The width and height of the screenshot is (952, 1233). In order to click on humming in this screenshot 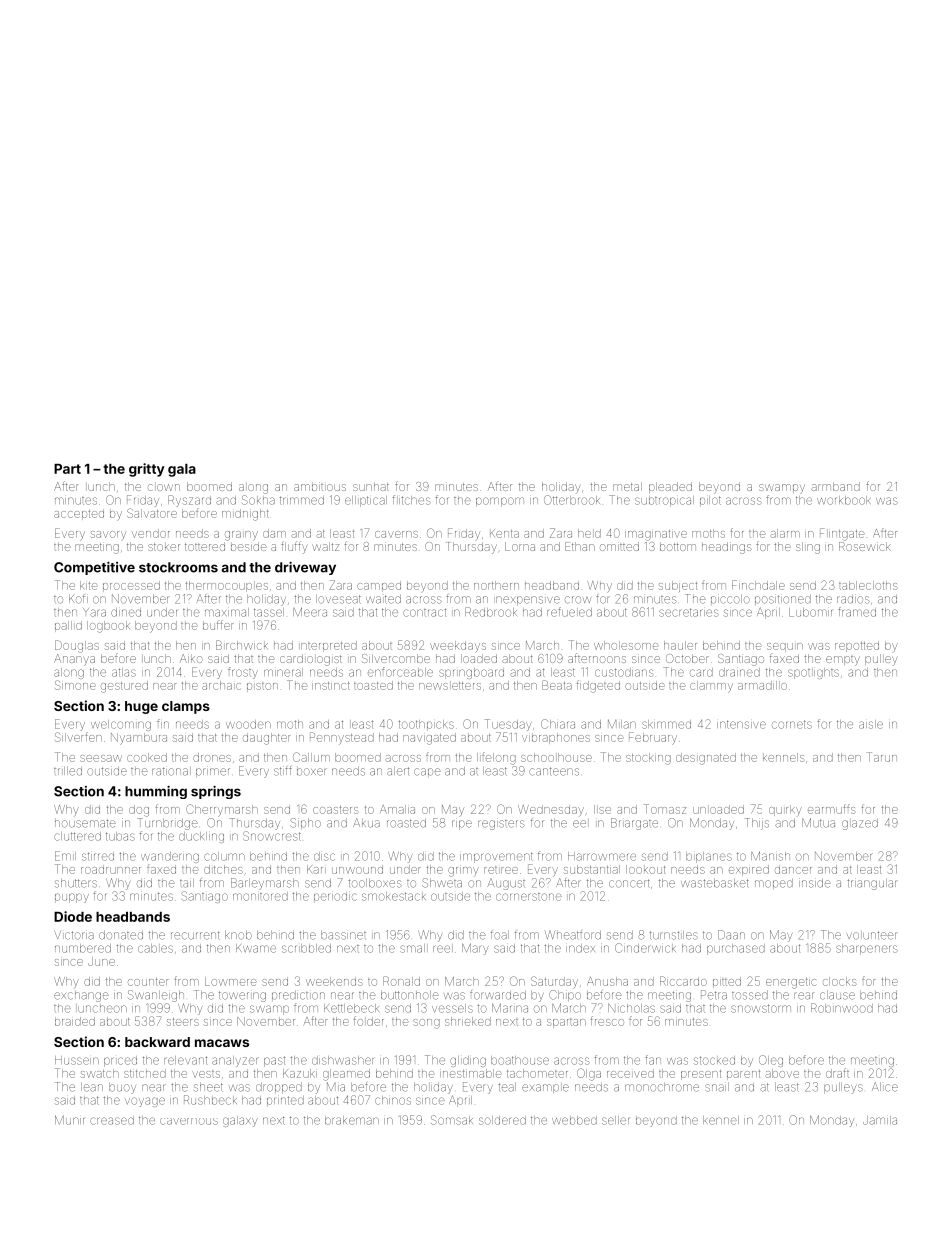, I will do `click(156, 792)`.
